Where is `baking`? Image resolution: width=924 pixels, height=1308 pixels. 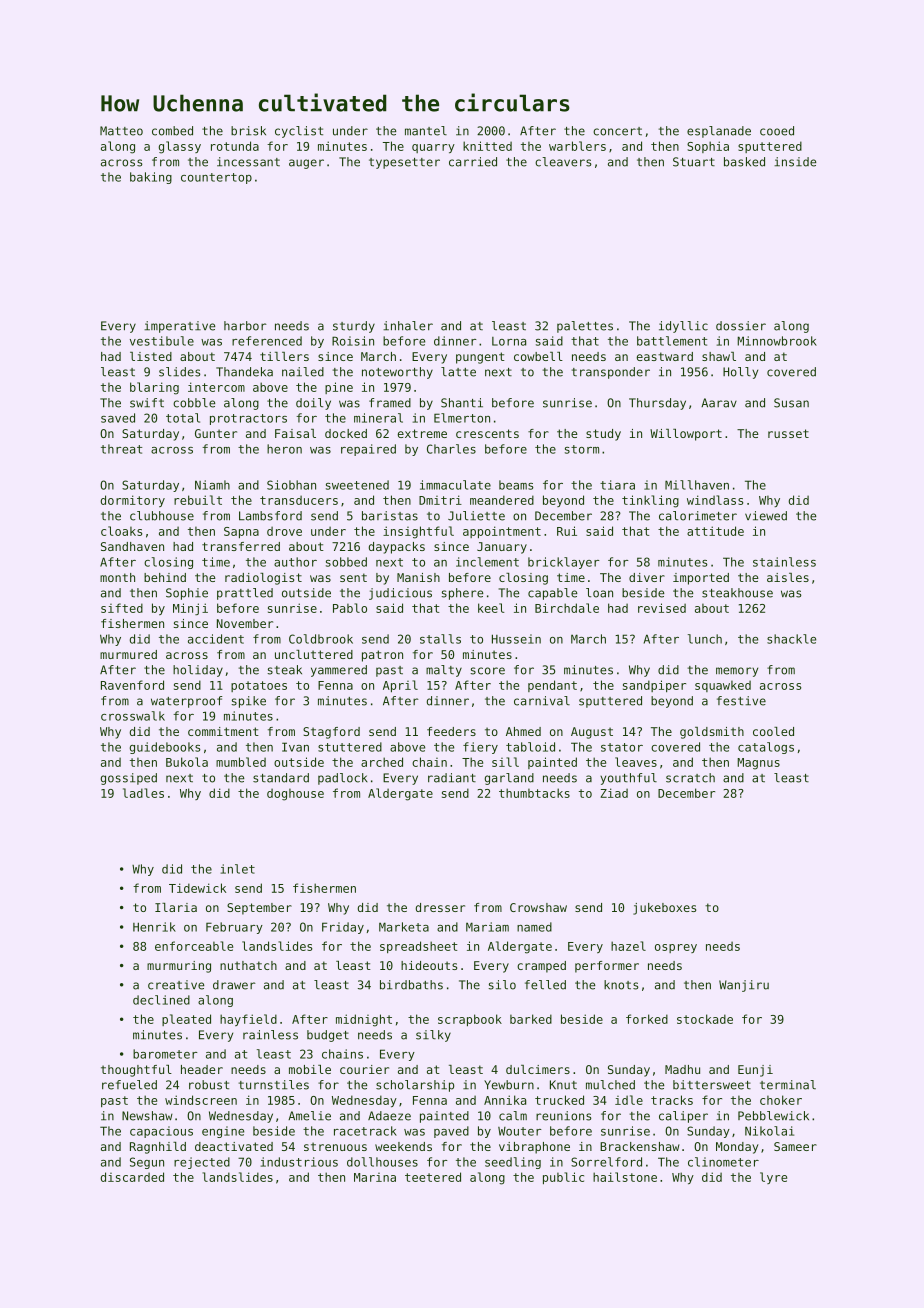
baking is located at coordinates (151, 178).
